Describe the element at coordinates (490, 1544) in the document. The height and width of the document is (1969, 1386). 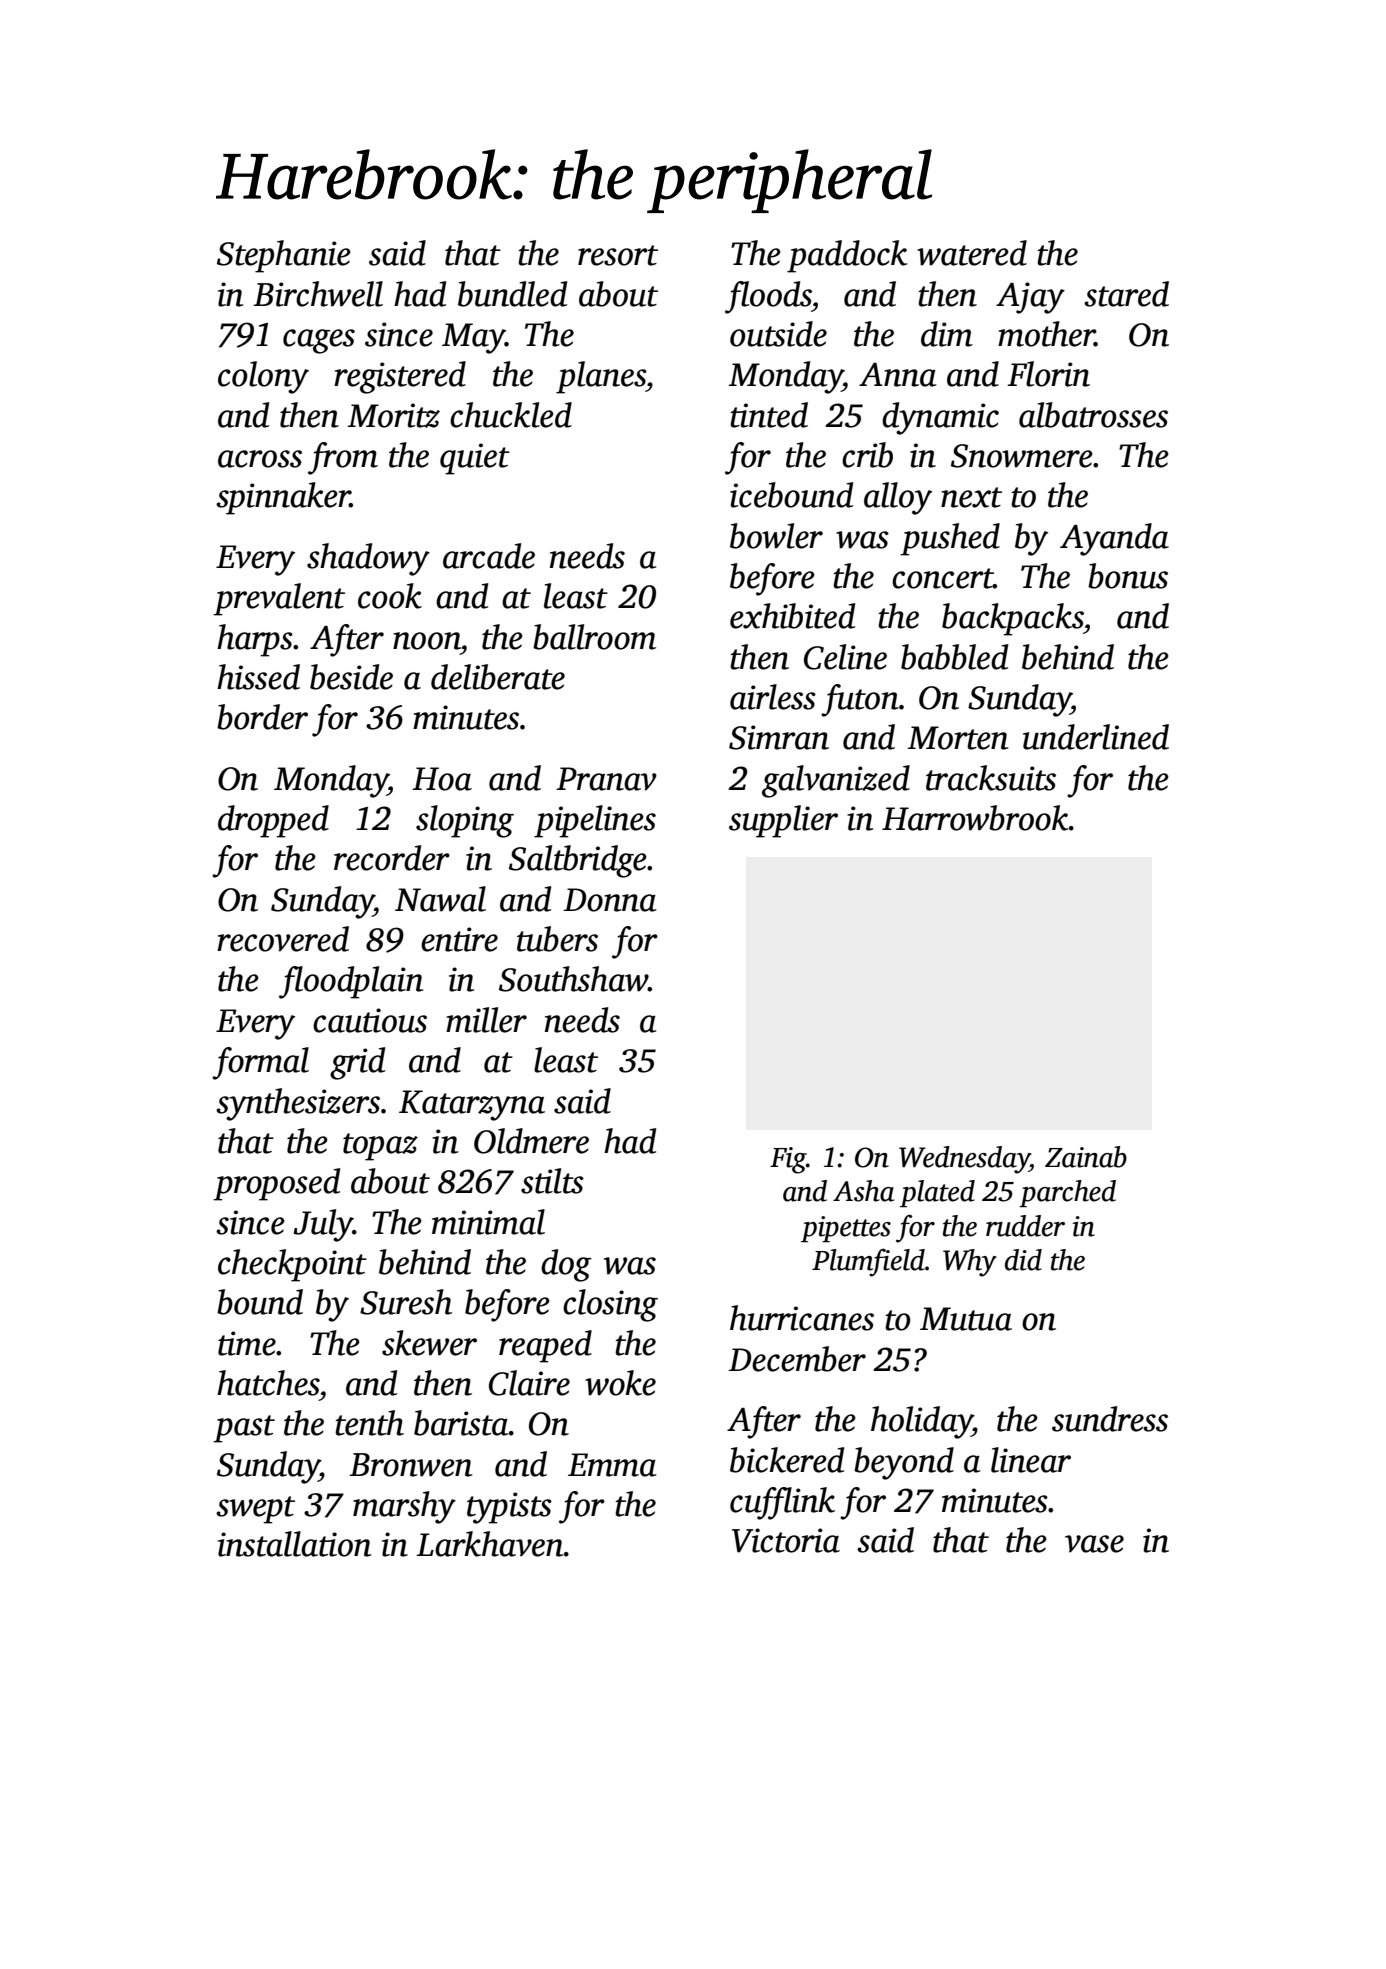
I see `Larkhaven` at that location.
